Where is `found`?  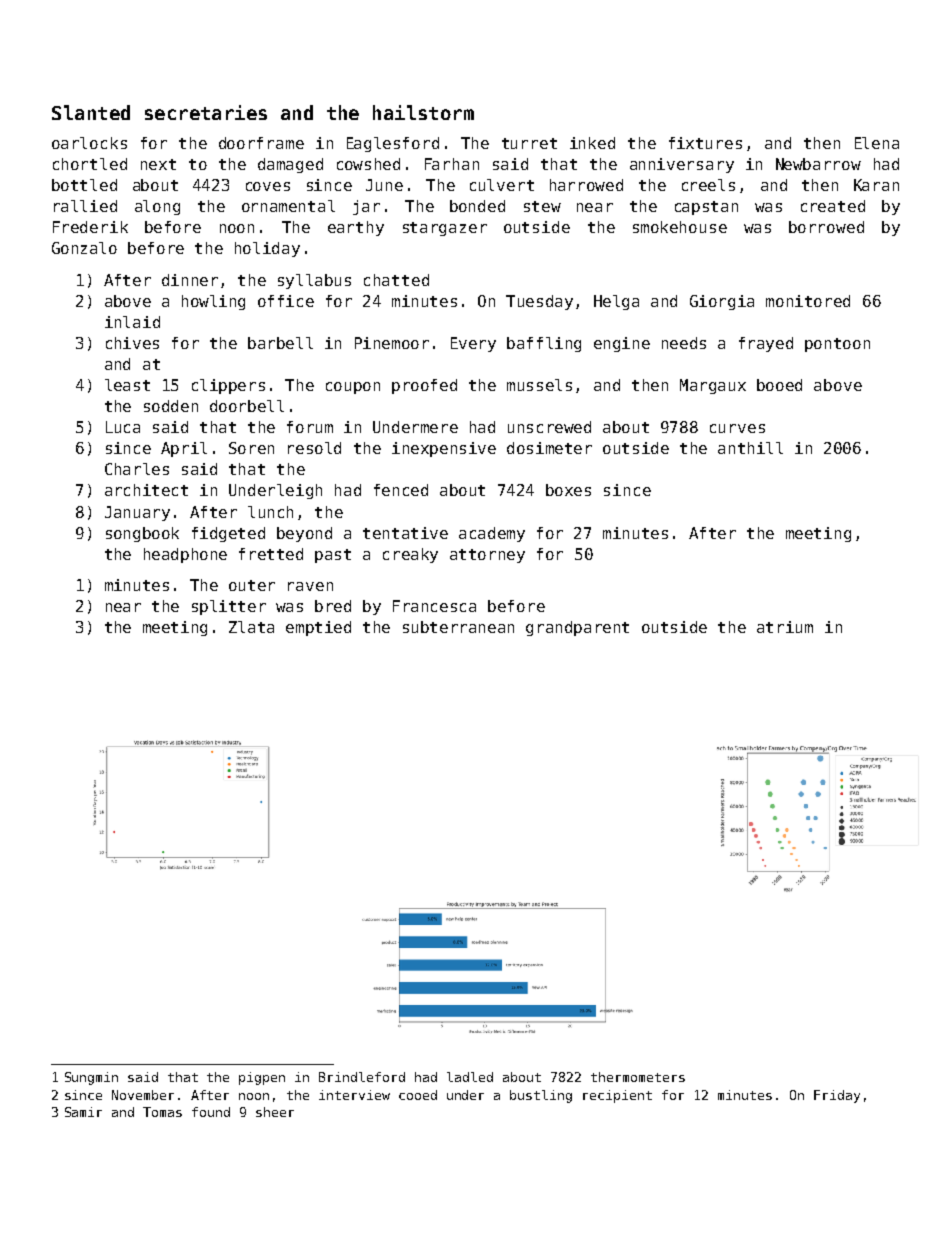 found is located at coordinates (211, 1112).
